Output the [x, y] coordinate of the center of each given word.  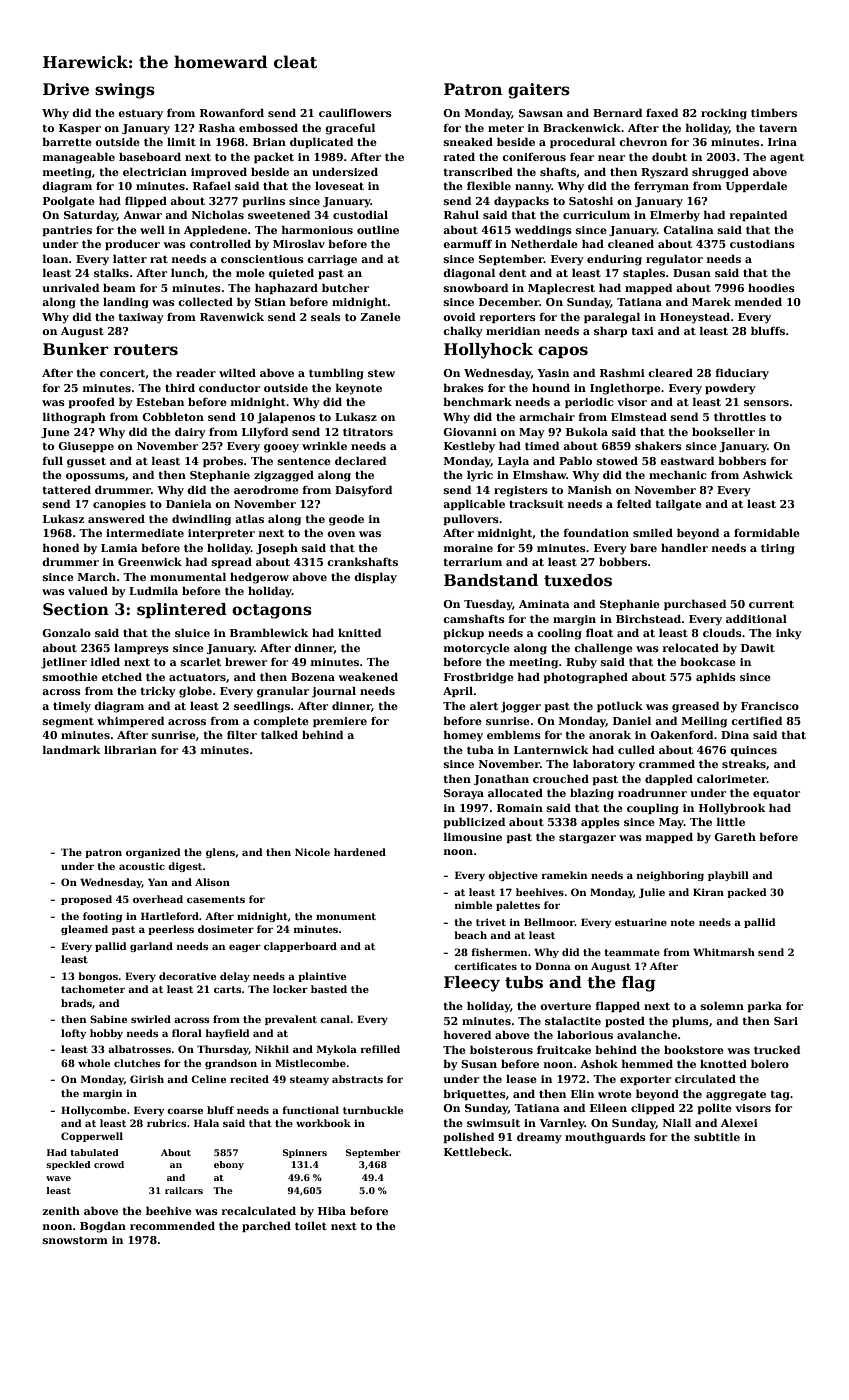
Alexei [739, 1122]
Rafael [212, 185]
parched [266, 1226]
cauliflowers [355, 112]
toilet [311, 1225]
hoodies [771, 287]
